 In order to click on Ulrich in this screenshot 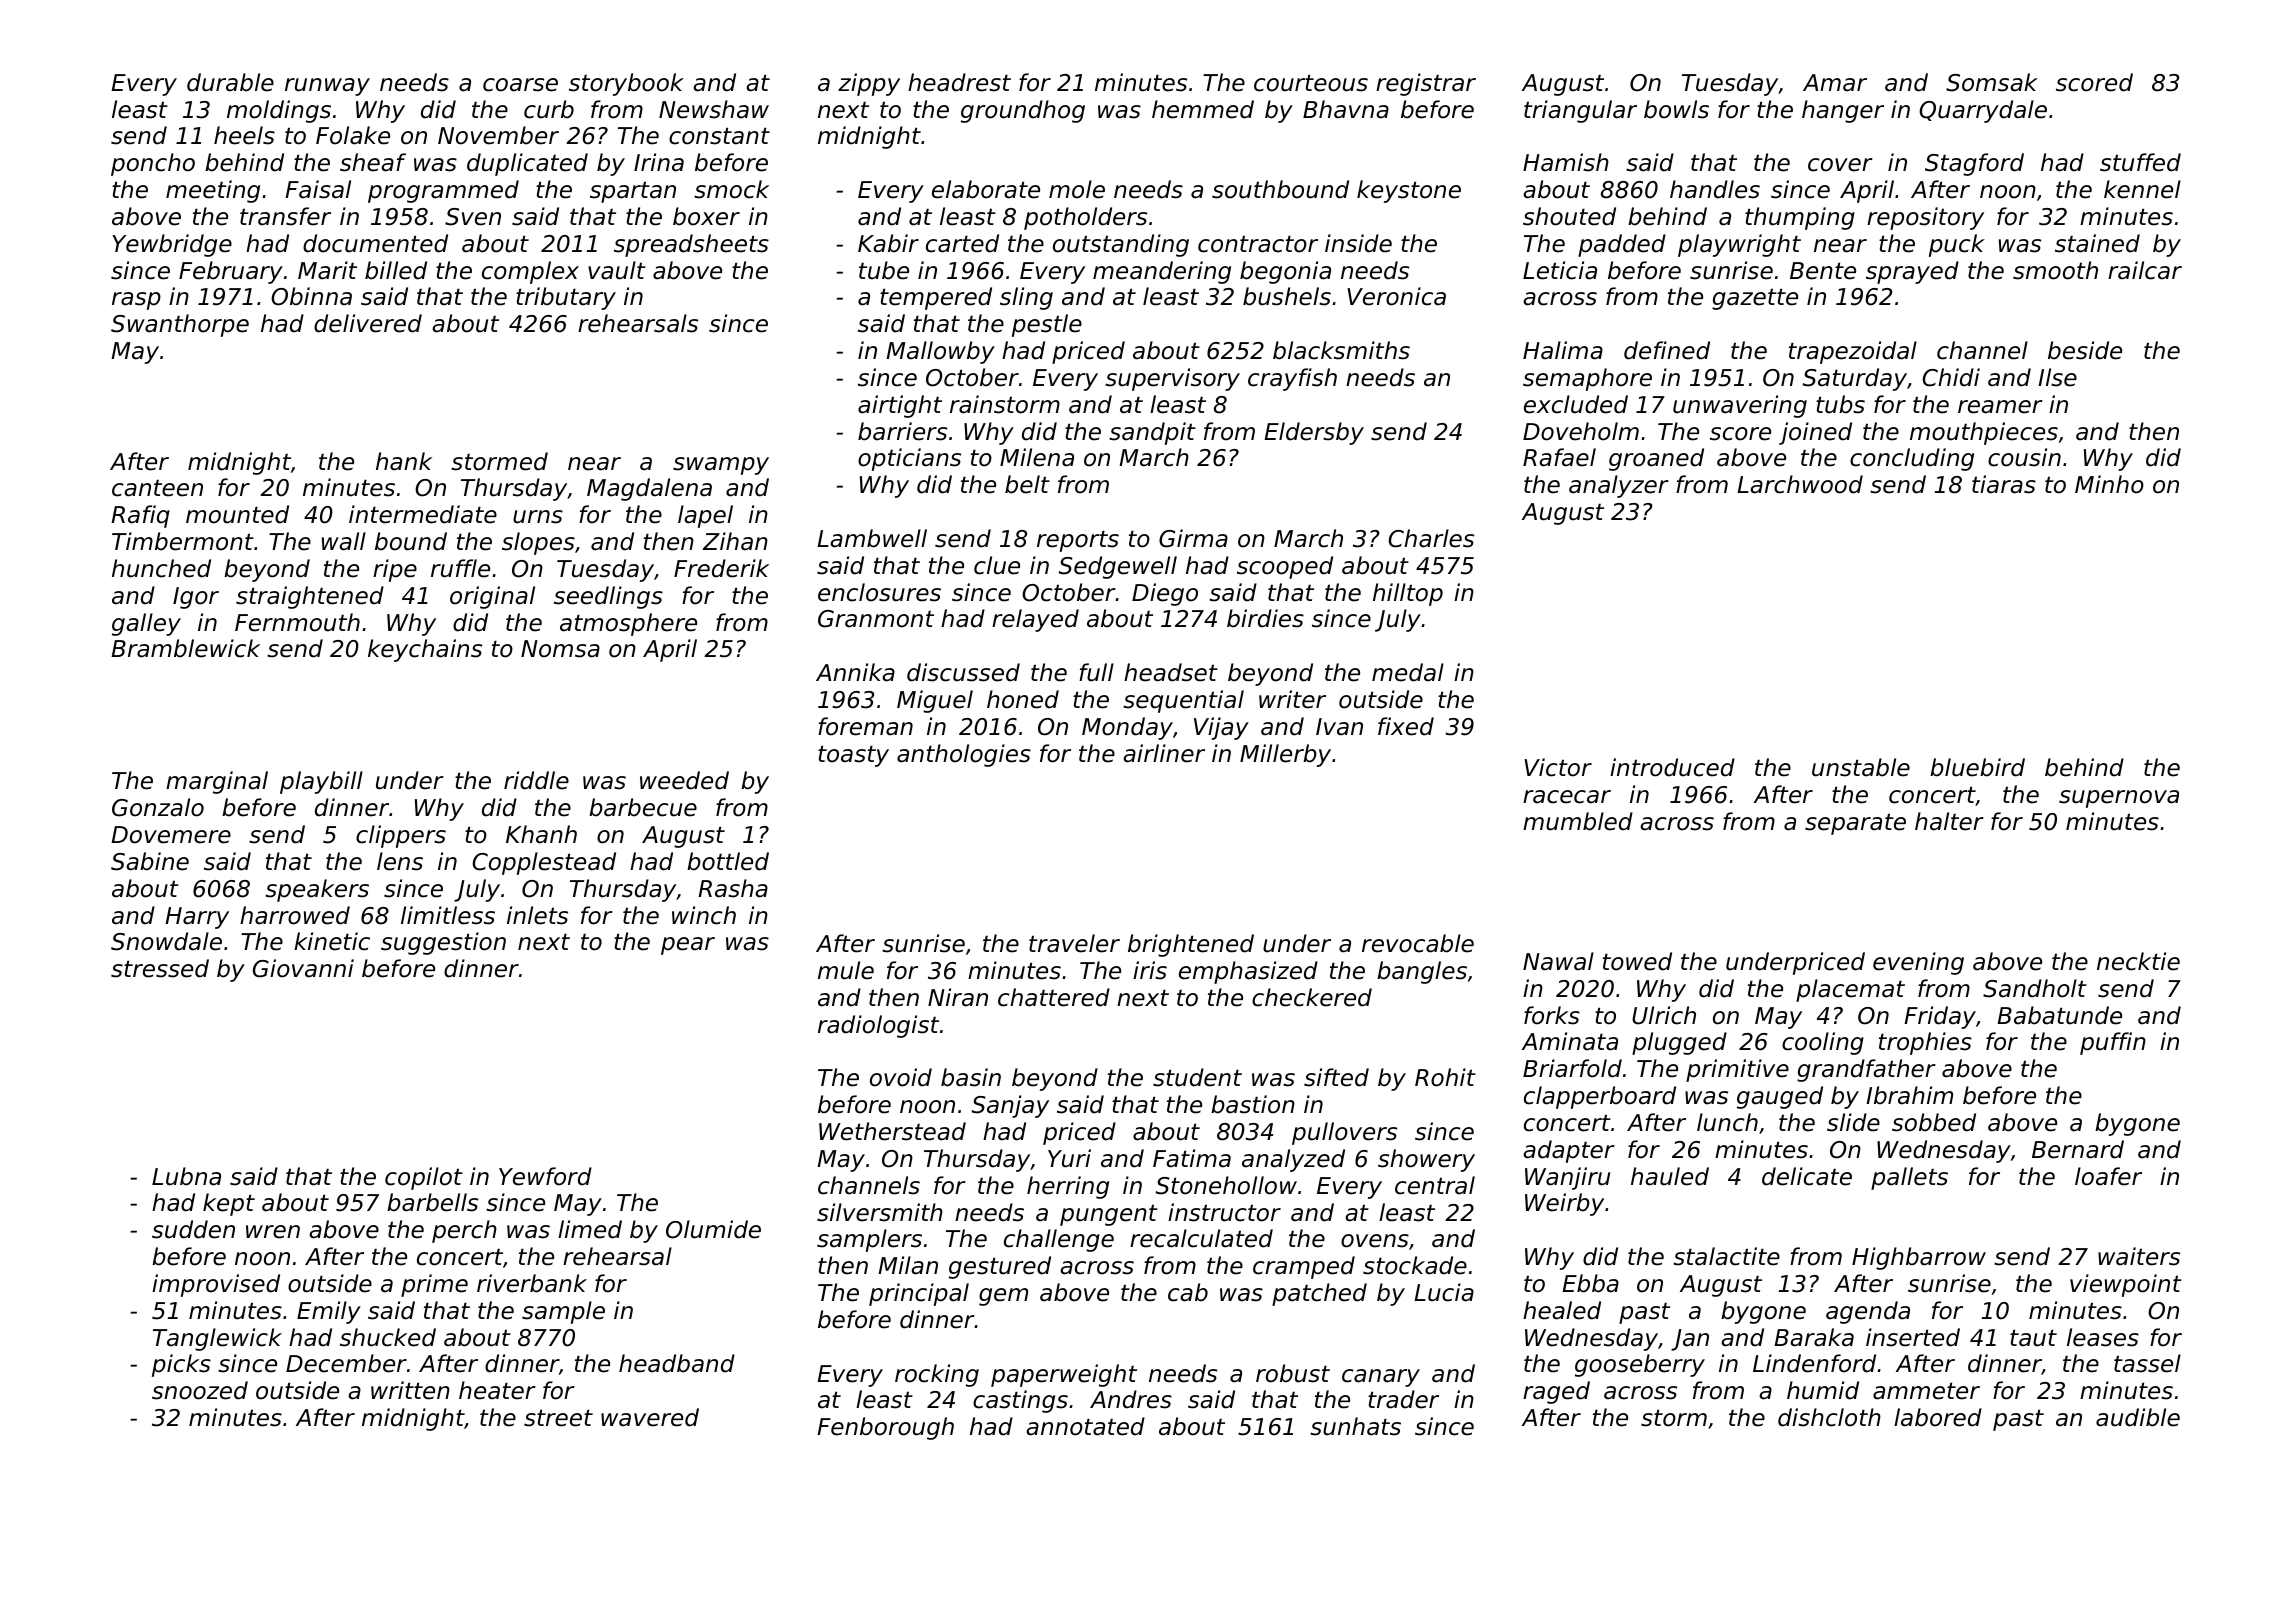, I will do `click(1664, 1015)`.
